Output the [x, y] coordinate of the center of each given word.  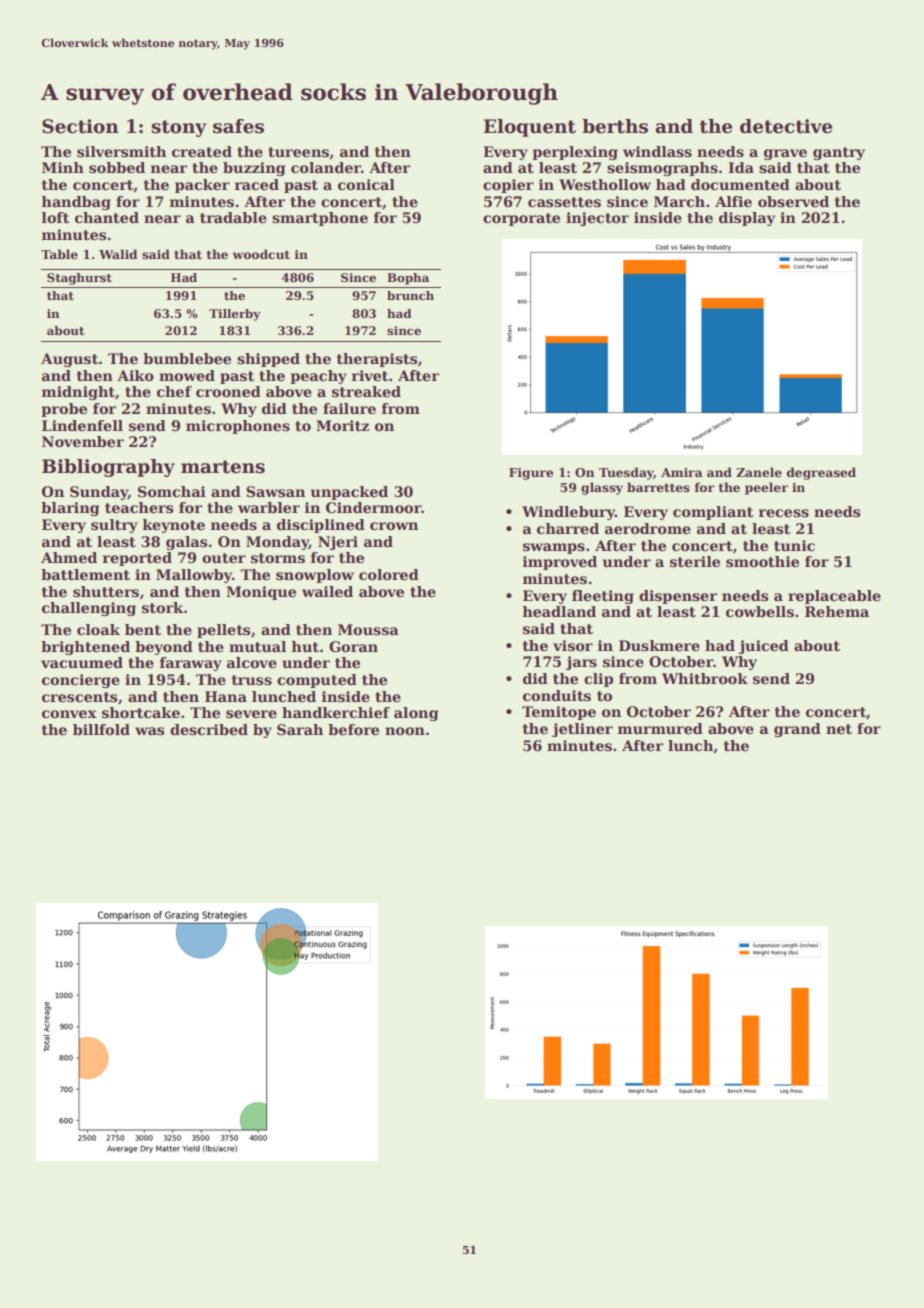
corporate [521, 219]
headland [559, 611]
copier [508, 186]
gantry [839, 153]
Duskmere [659, 645]
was [149, 731]
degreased [821, 473]
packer [202, 186]
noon [405, 731]
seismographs [662, 169]
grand [797, 730]
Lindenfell [82, 425]
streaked [366, 391]
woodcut [261, 254]
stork [163, 607]
